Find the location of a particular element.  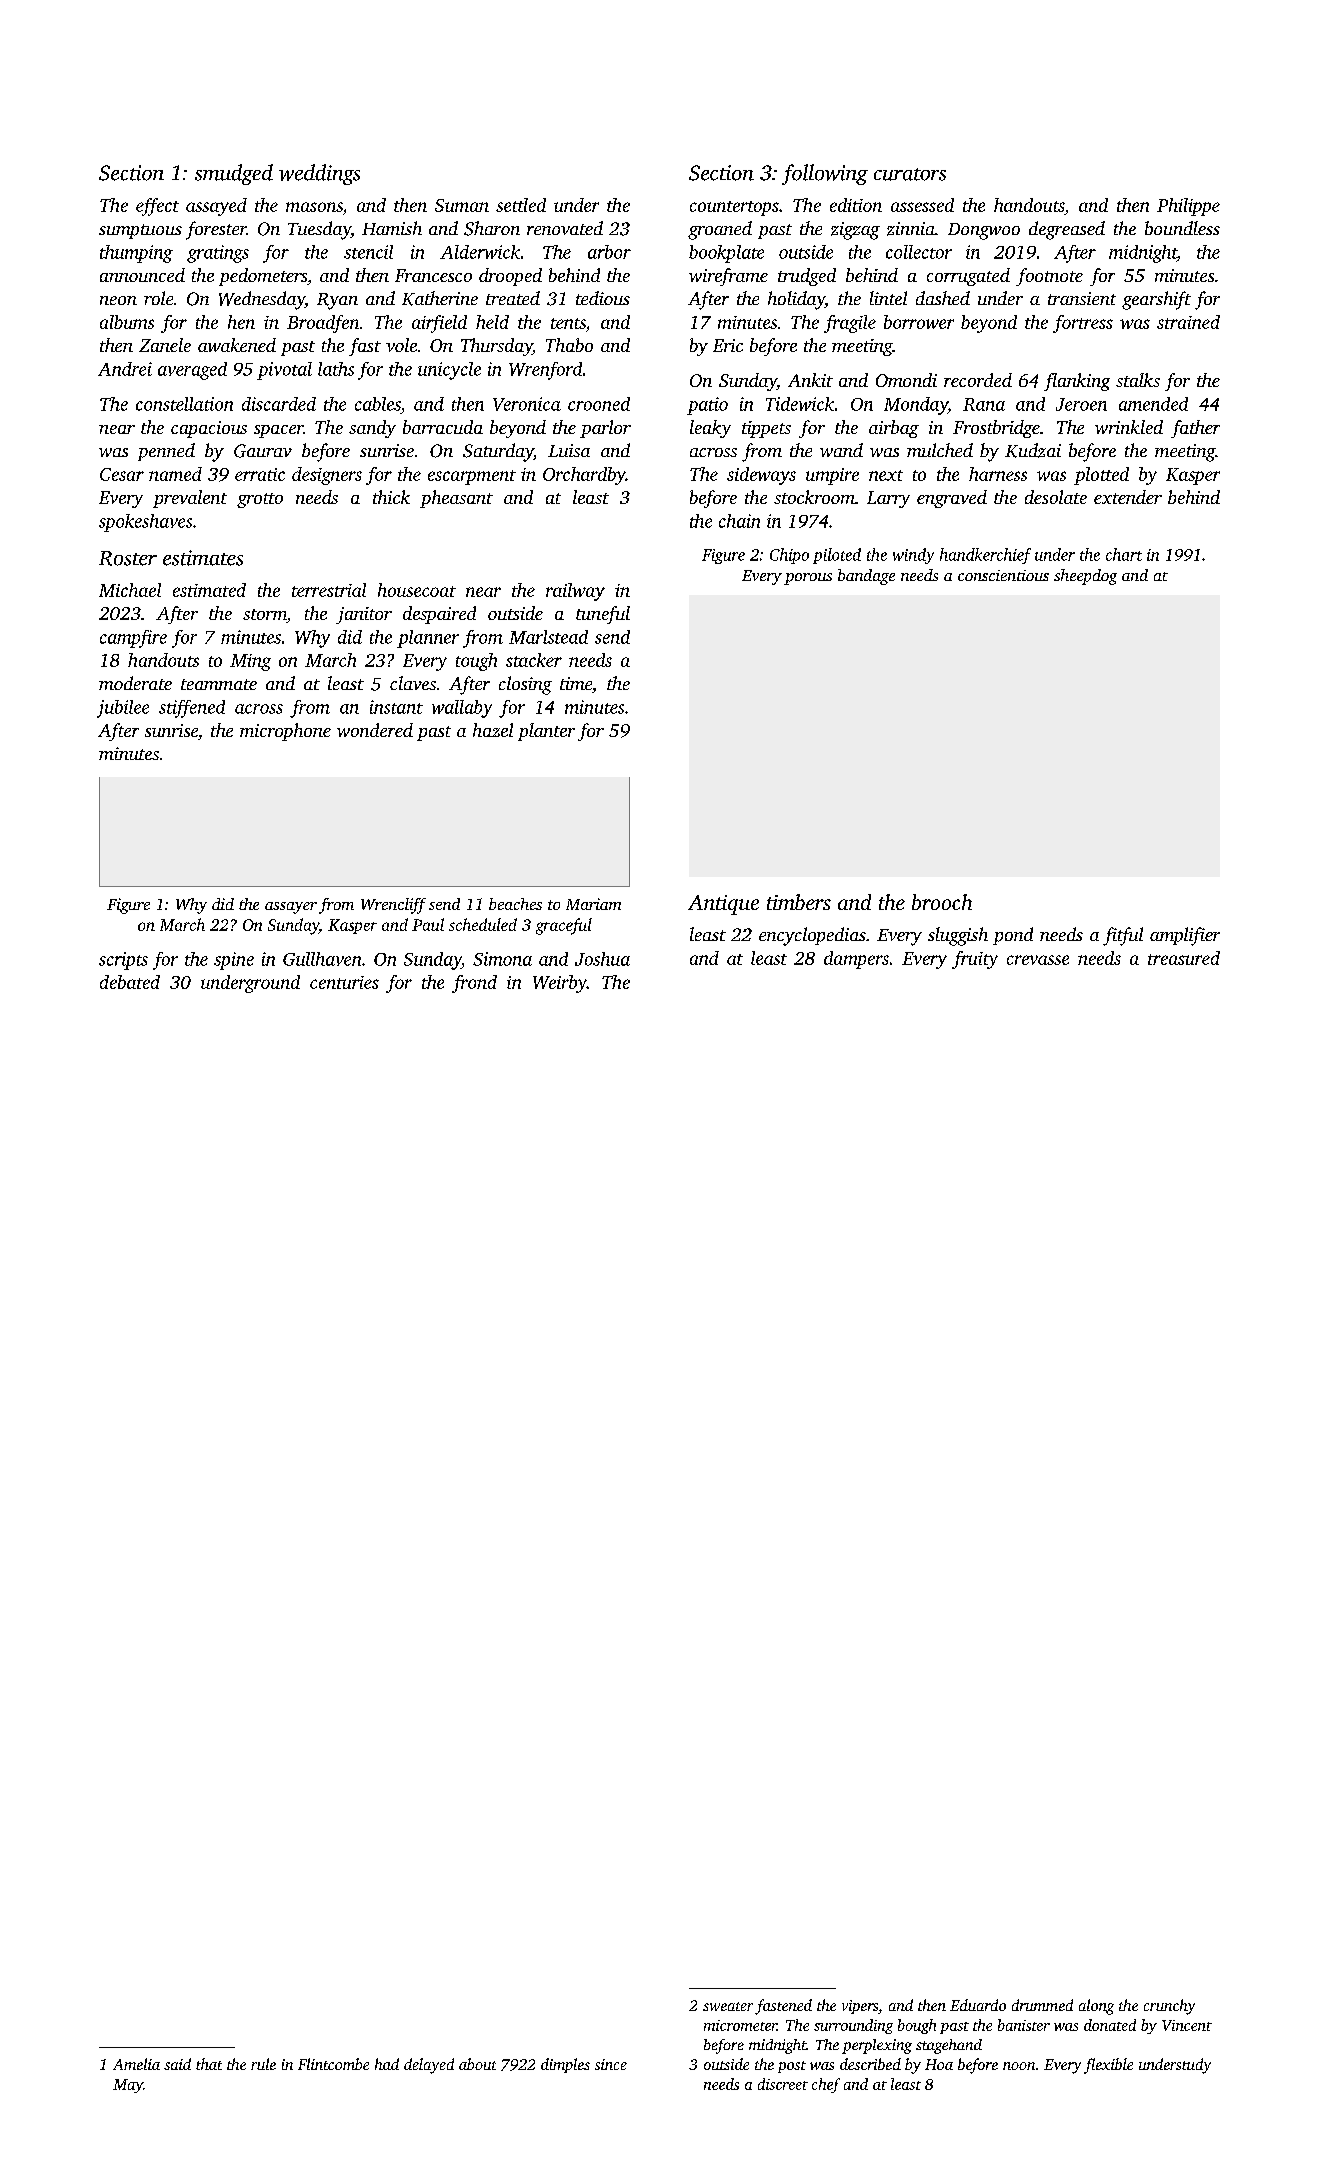

rule is located at coordinates (263, 2064).
